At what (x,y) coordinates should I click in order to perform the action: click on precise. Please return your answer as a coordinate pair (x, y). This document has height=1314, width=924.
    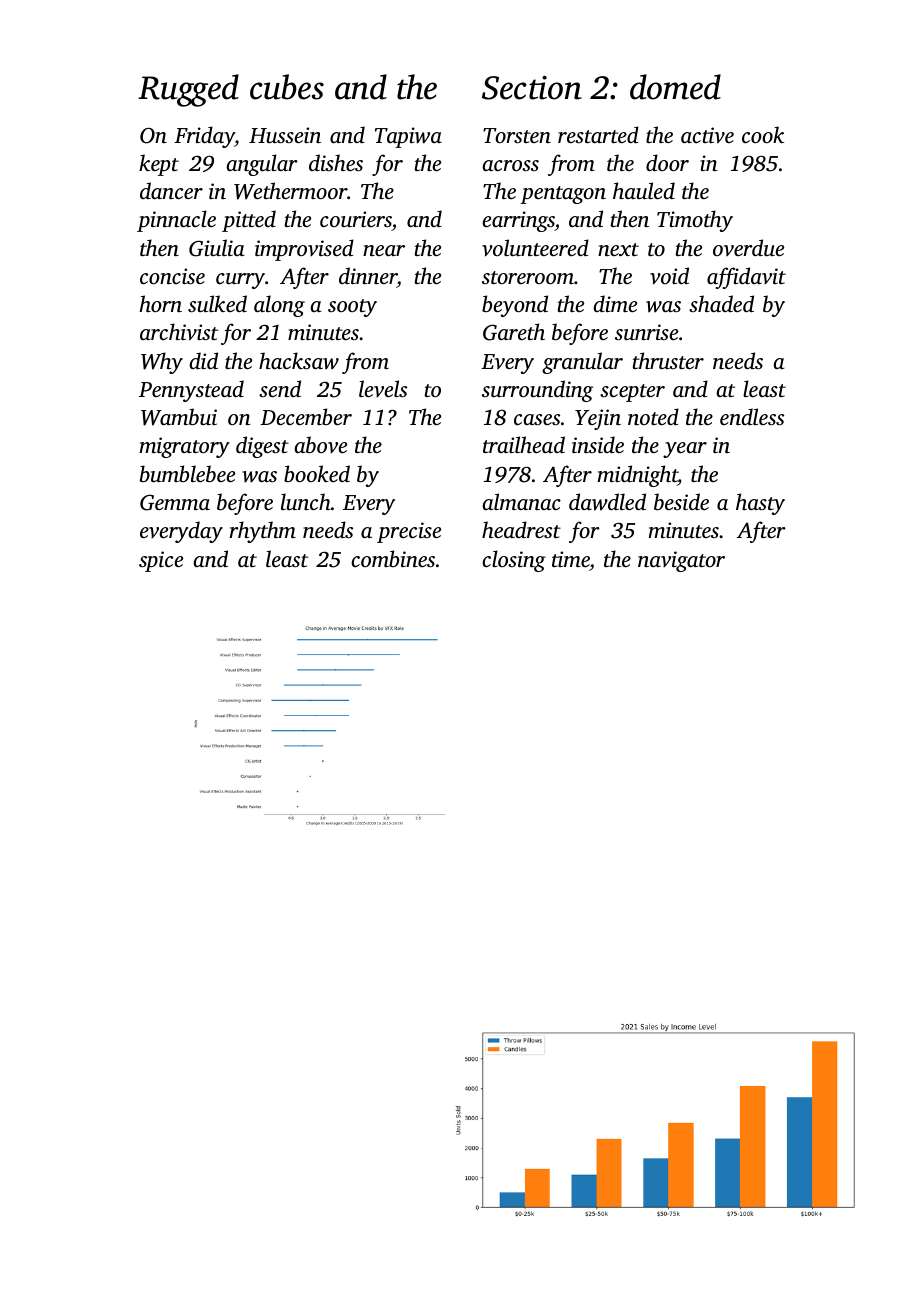
    Looking at the image, I should click on (409, 532).
